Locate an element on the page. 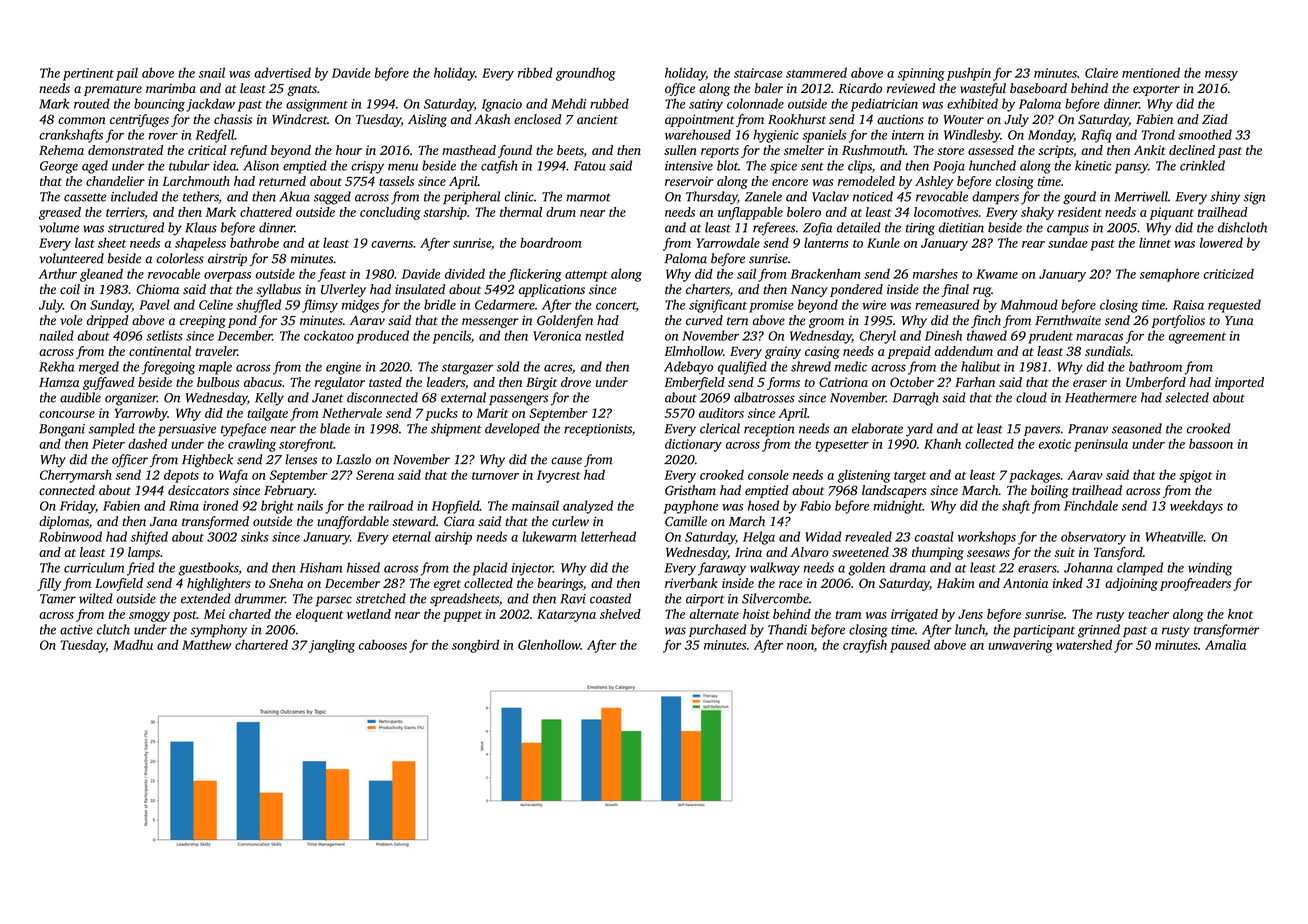 The image size is (1308, 924). maracas is located at coordinates (1099, 337).
